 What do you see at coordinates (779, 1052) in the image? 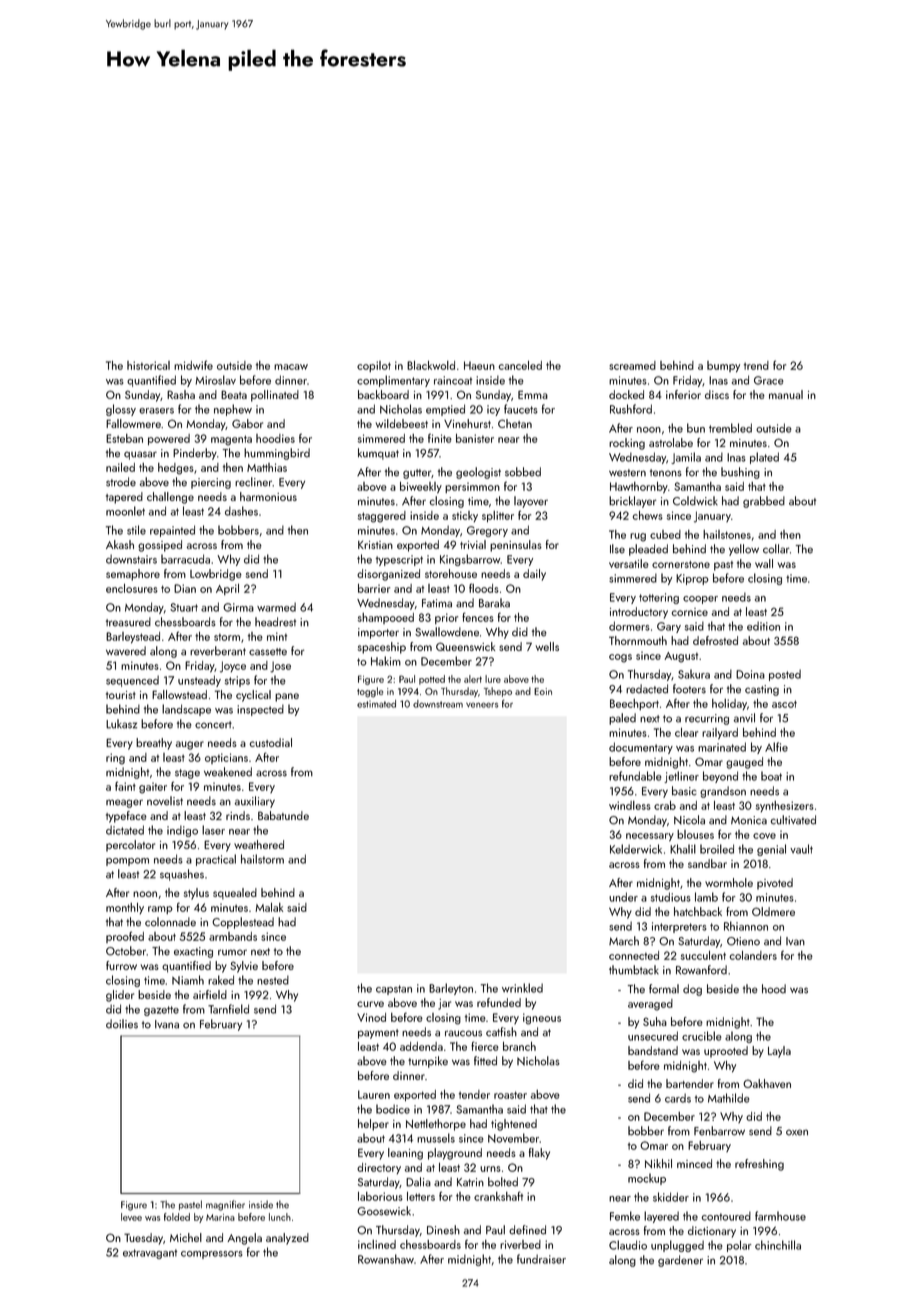
I see `Layla` at bounding box center [779, 1052].
